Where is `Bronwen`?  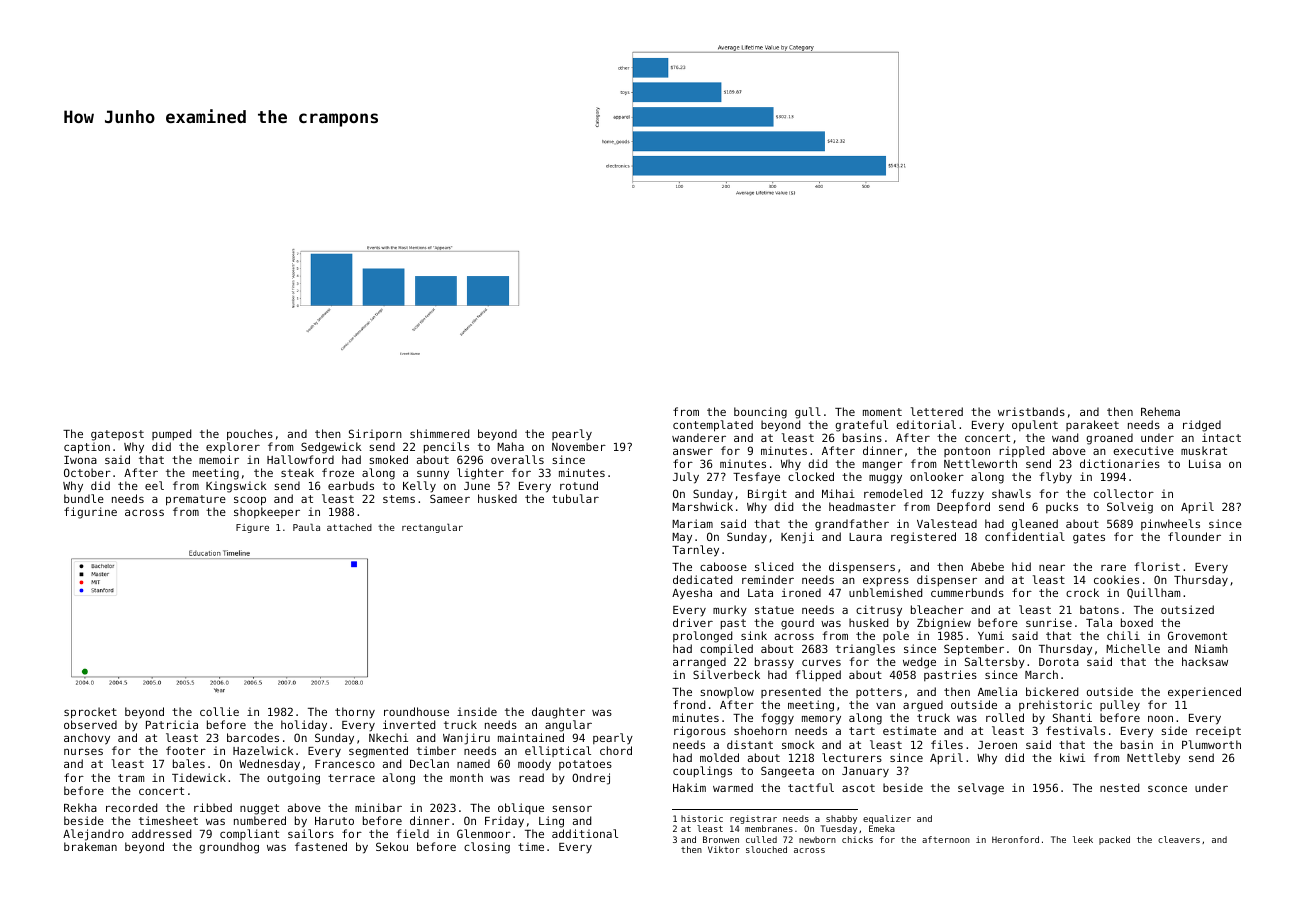 Bronwen is located at coordinates (721, 839).
